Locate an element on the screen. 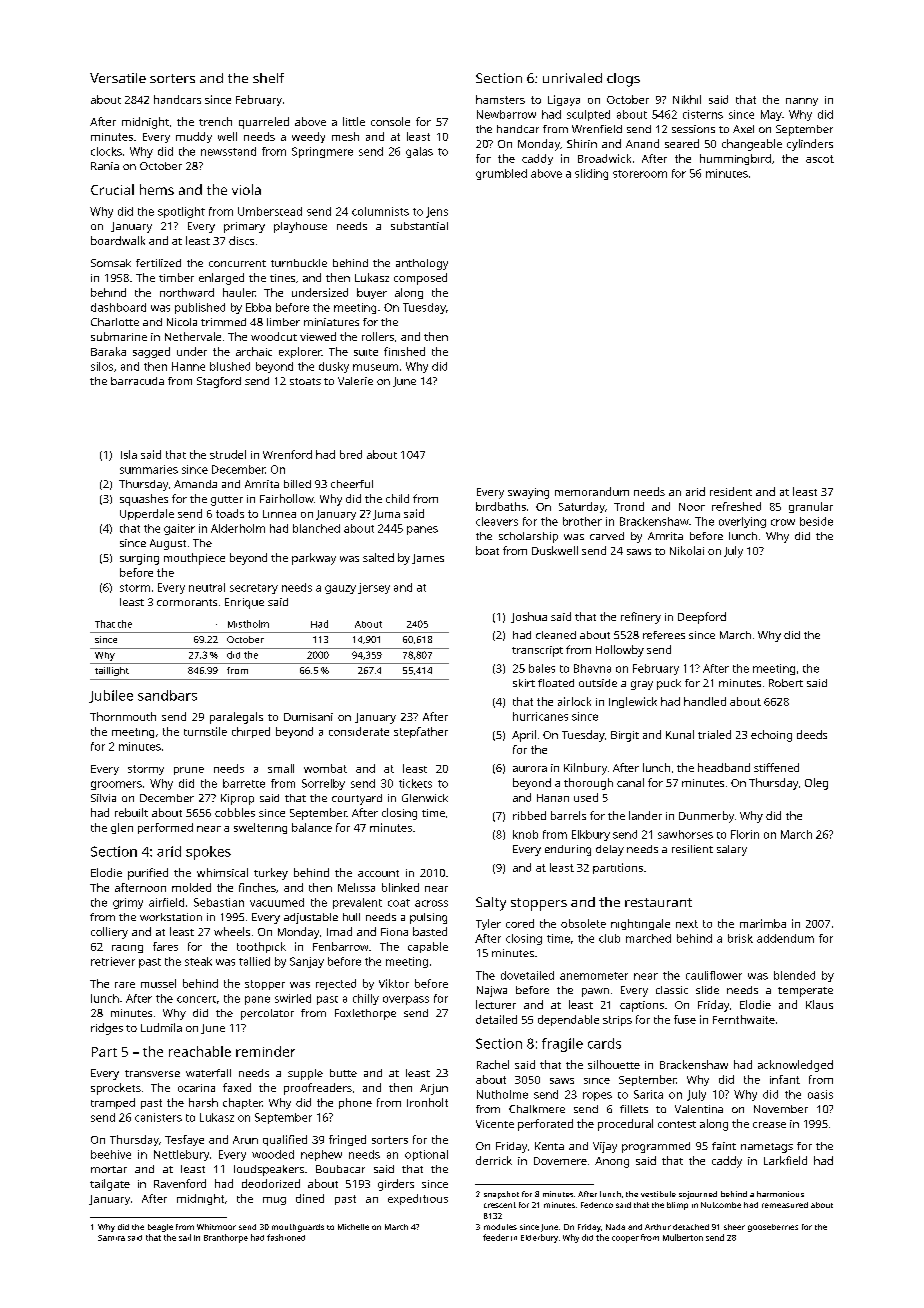  Branthorpe is located at coordinates (226, 1238).
